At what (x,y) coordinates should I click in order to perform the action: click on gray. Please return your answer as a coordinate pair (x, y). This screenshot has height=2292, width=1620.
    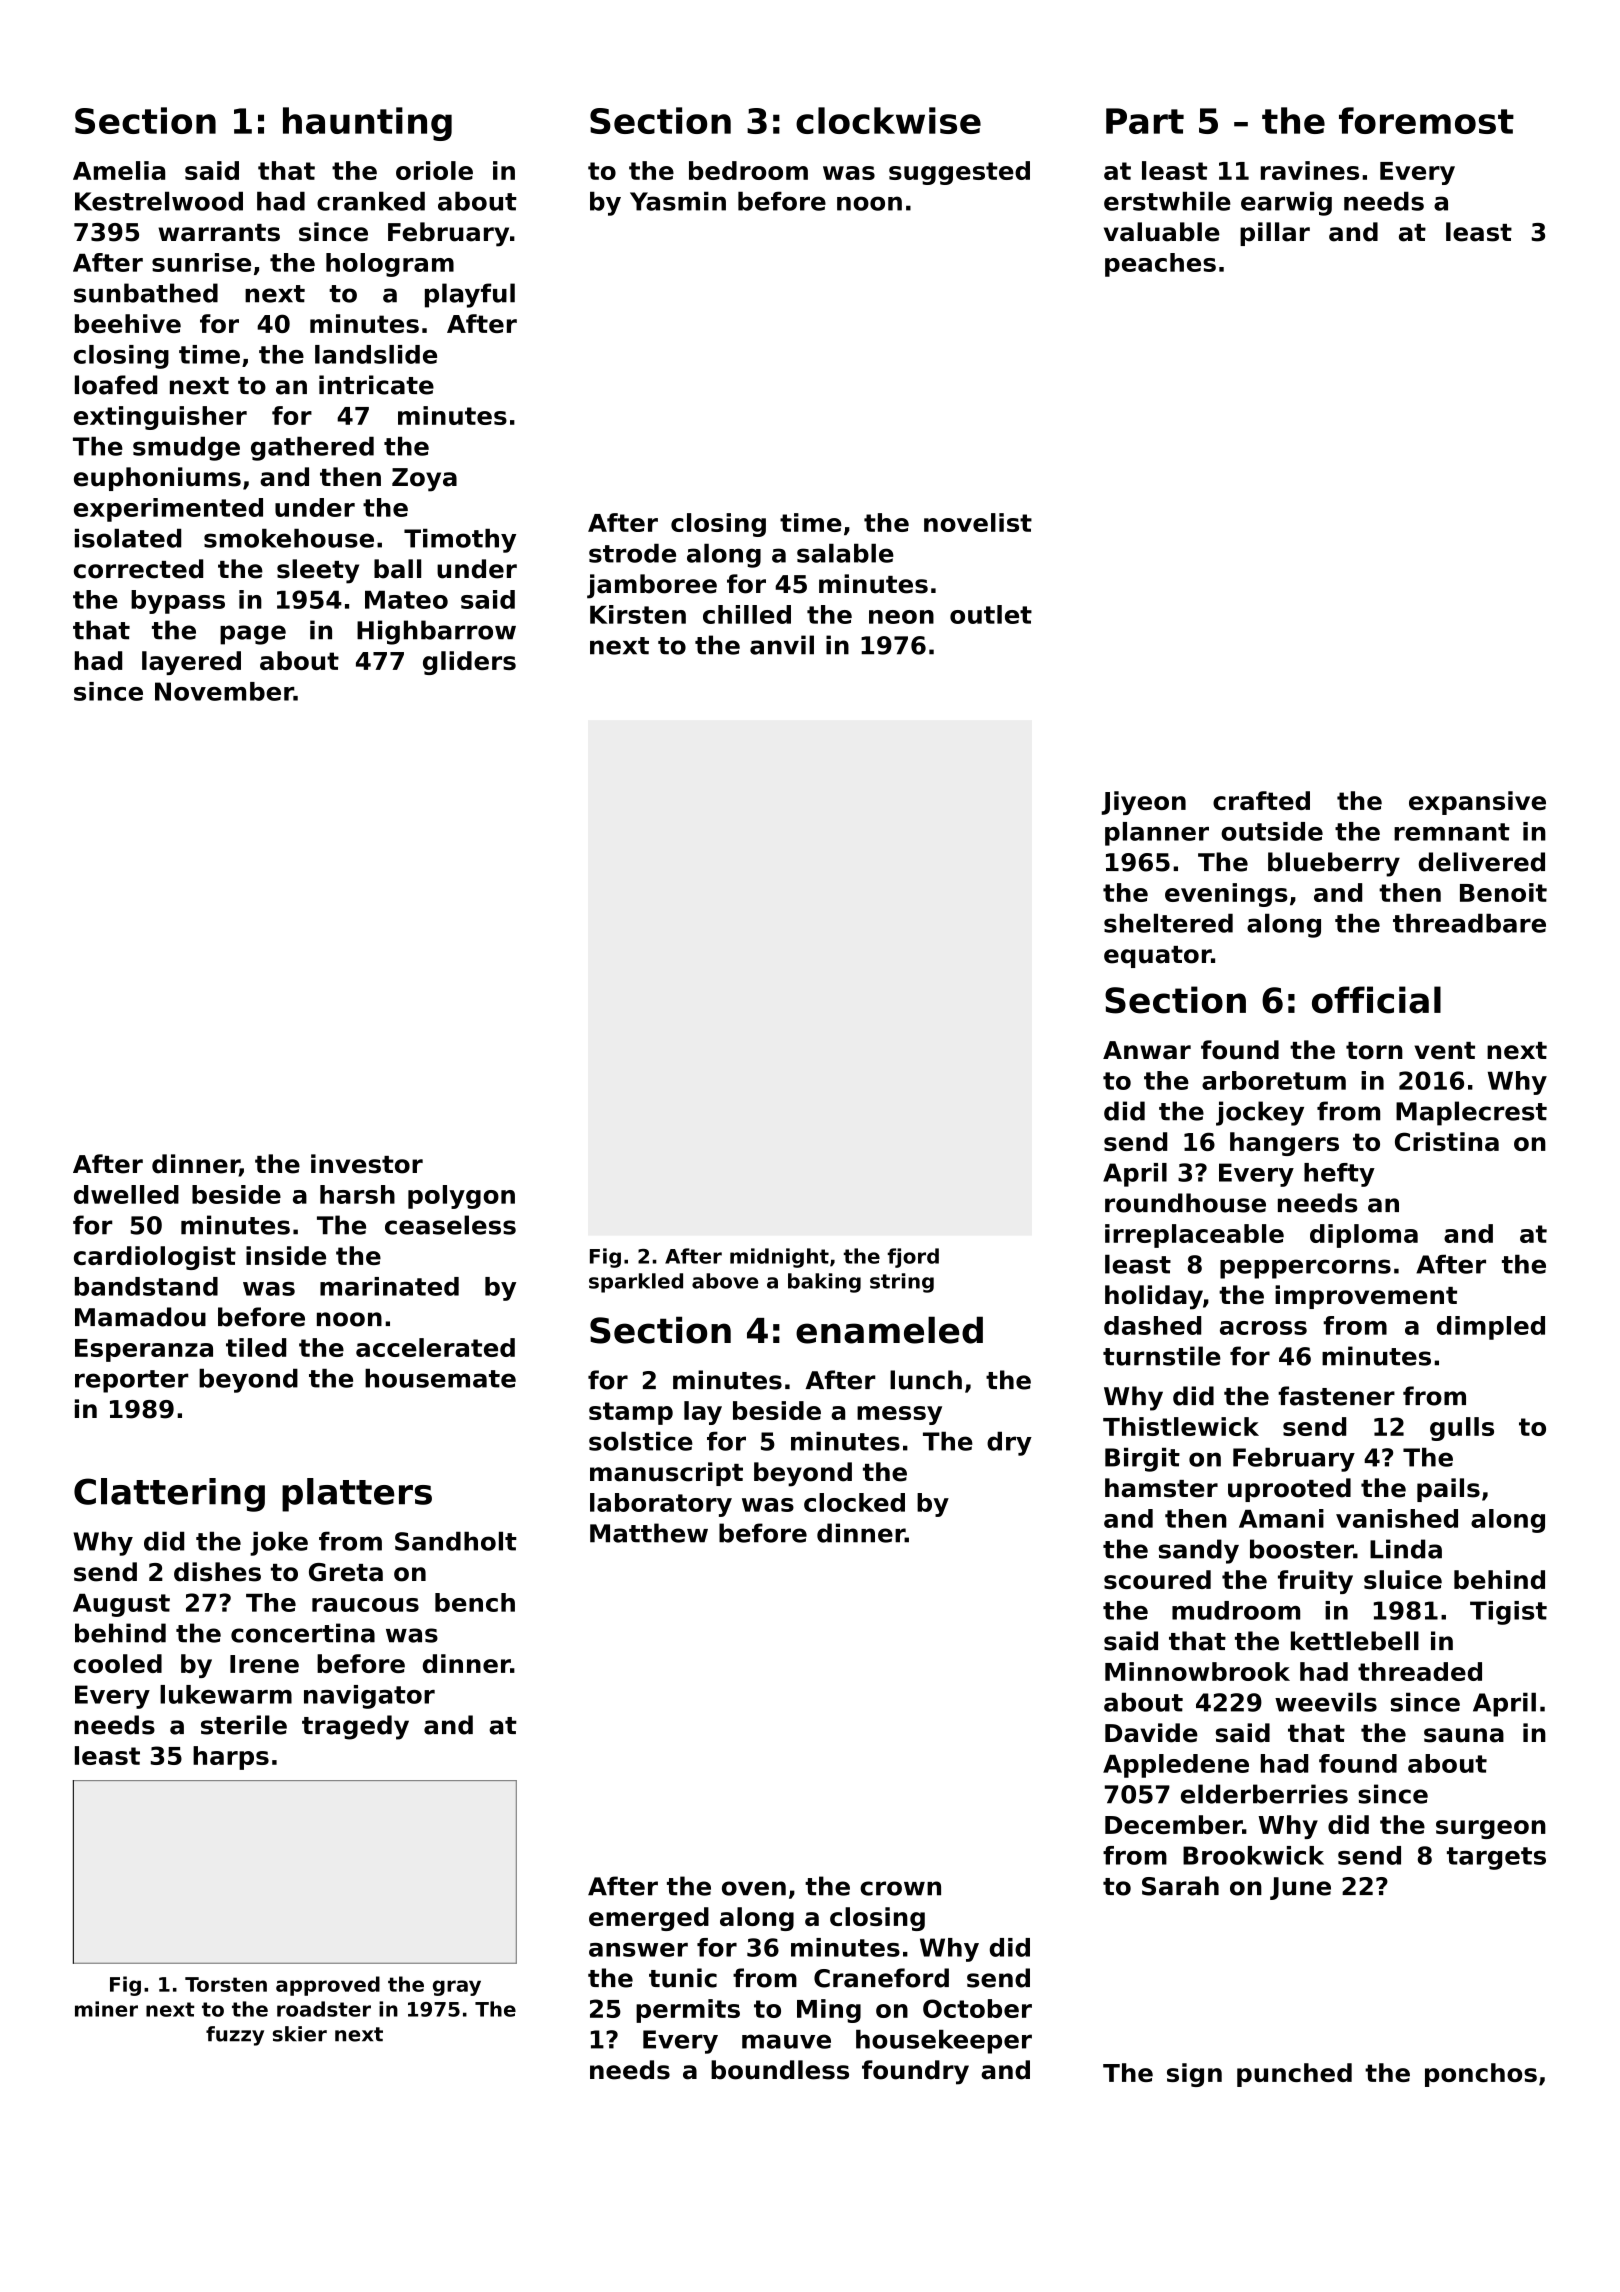
    Looking at the image, I should click on (457, 1988).
